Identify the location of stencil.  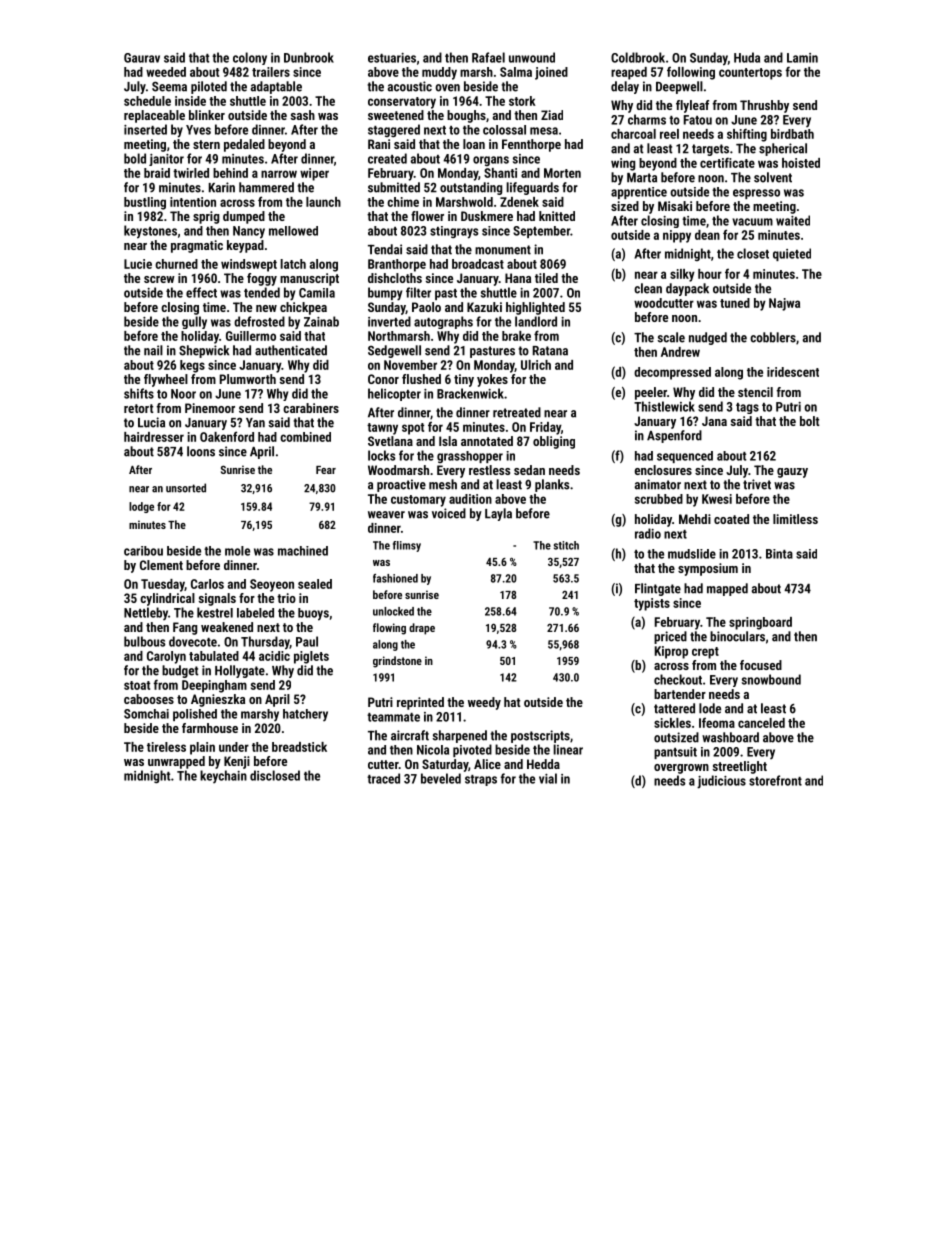
(755, 392).
